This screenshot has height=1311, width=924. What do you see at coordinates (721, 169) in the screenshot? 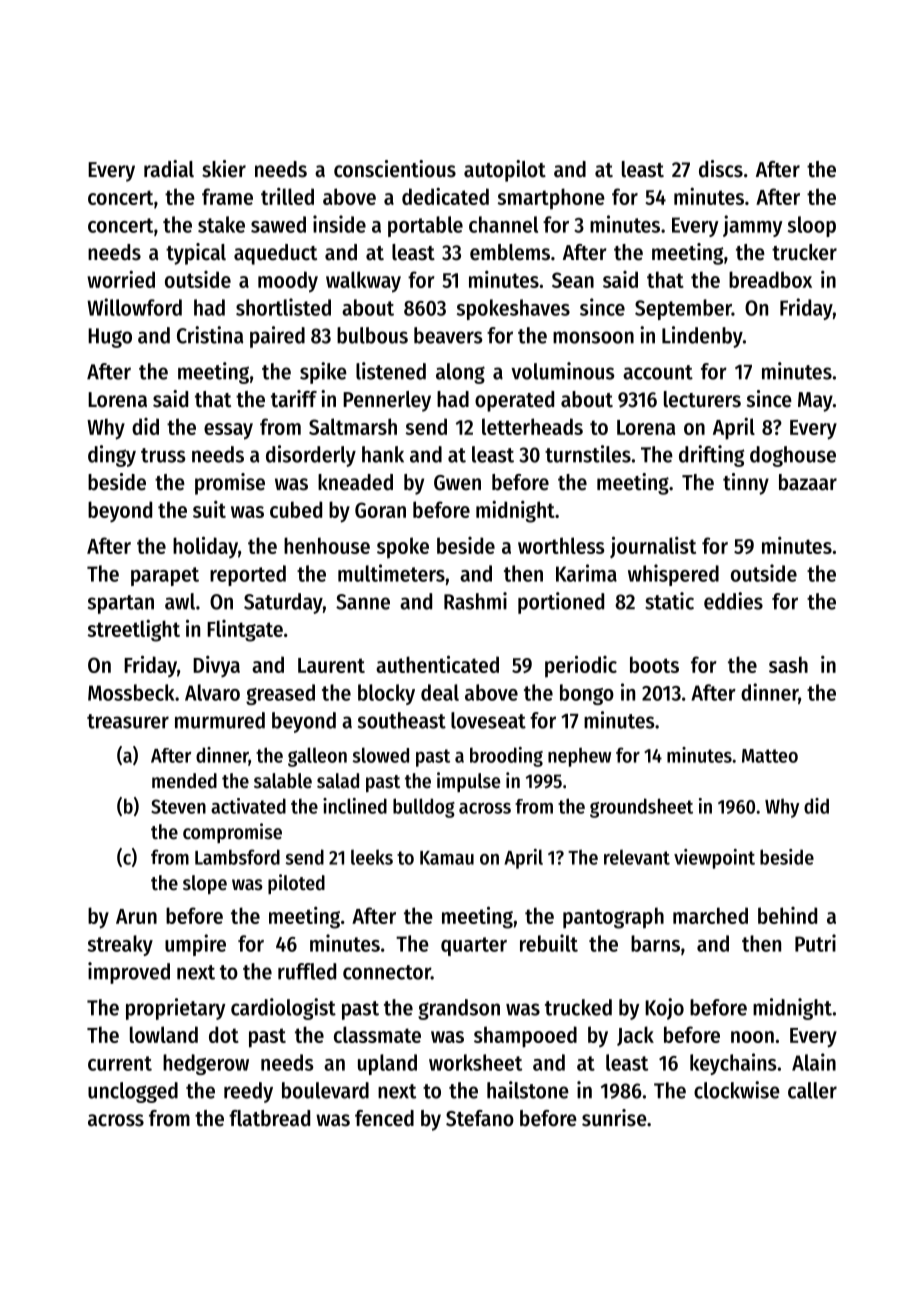
I see `discs` at bounding box center [721, 169].
